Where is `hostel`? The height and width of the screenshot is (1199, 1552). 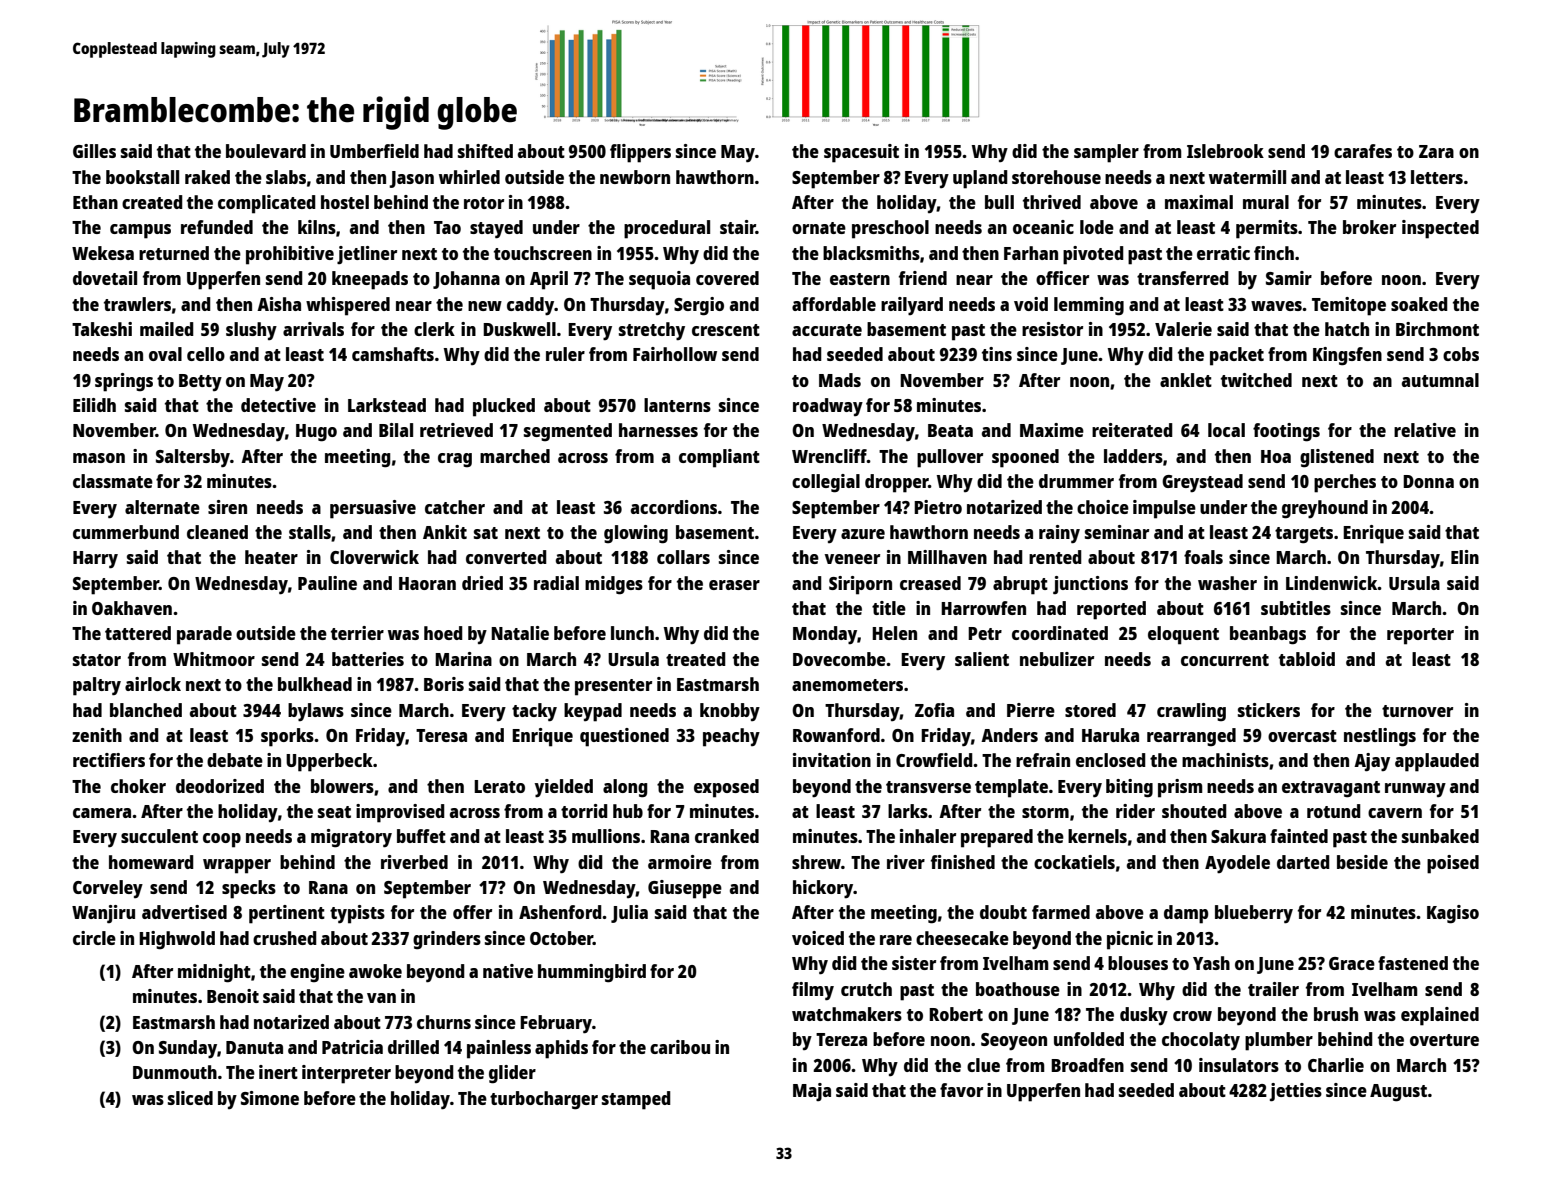 hostel is located at coordinates (345, 202).
